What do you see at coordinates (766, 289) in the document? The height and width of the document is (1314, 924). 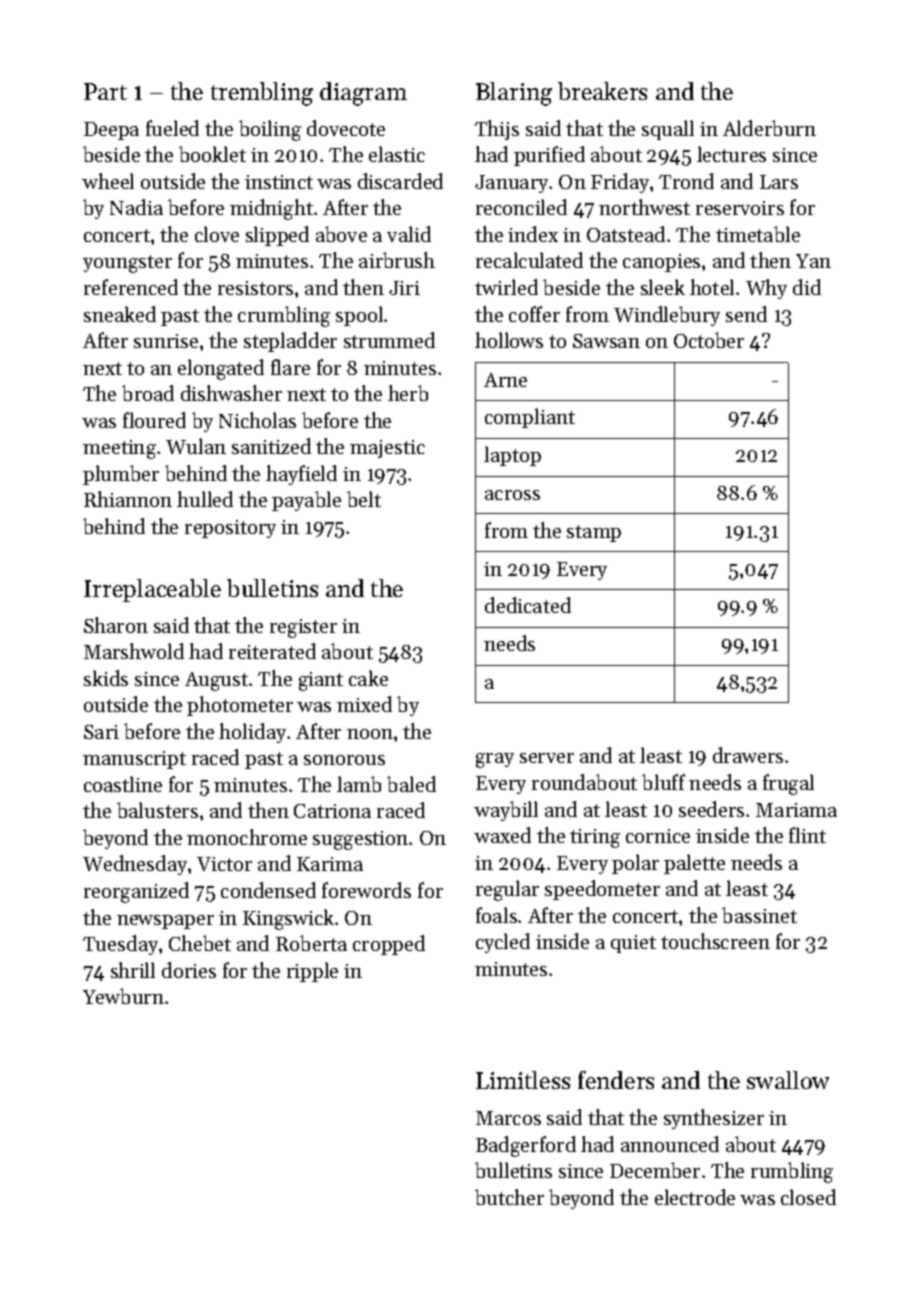 I see `Why` at bounding box center [766, 289].
